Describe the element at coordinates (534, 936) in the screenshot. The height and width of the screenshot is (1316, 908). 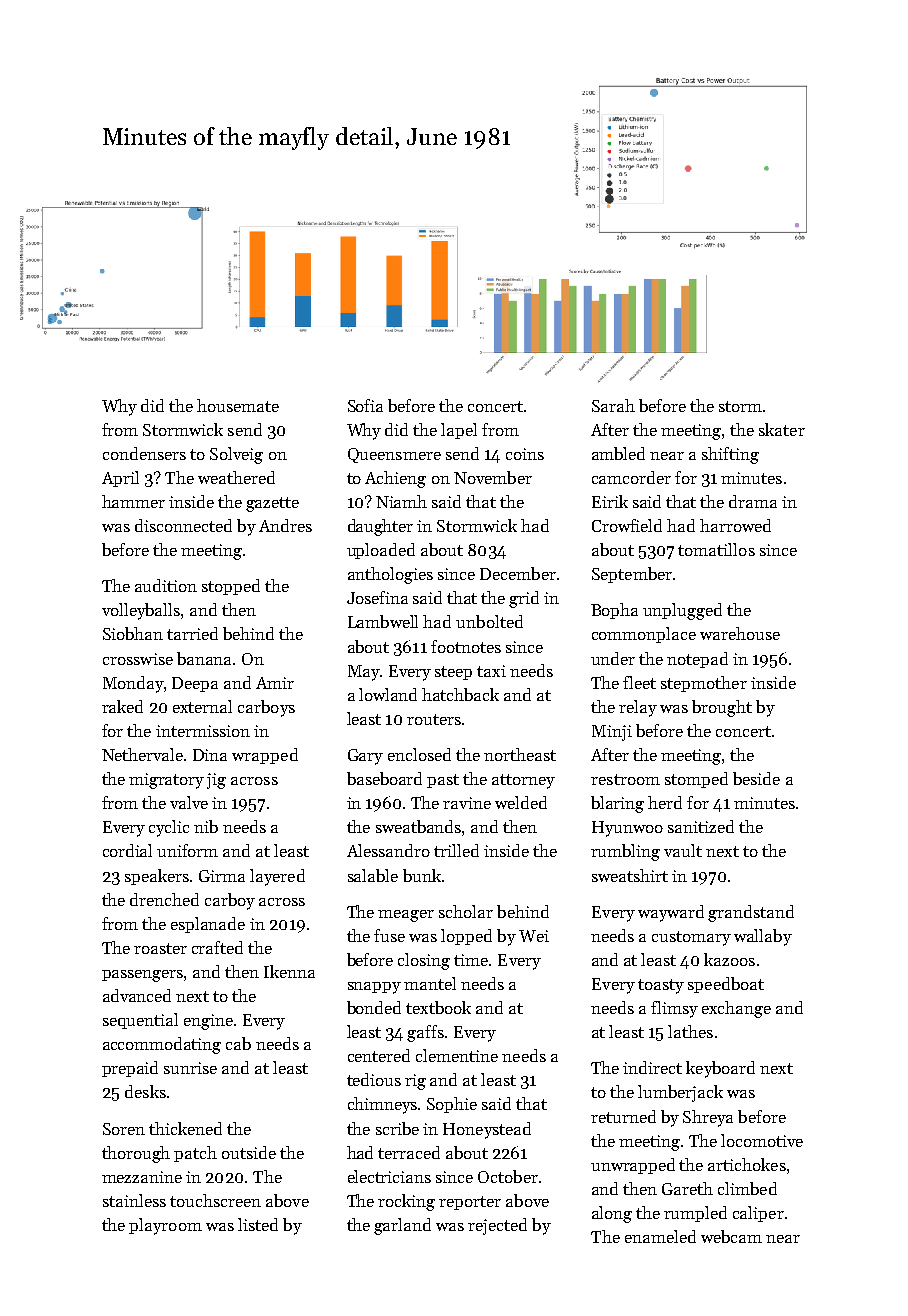
I see `Wei` at that location.
